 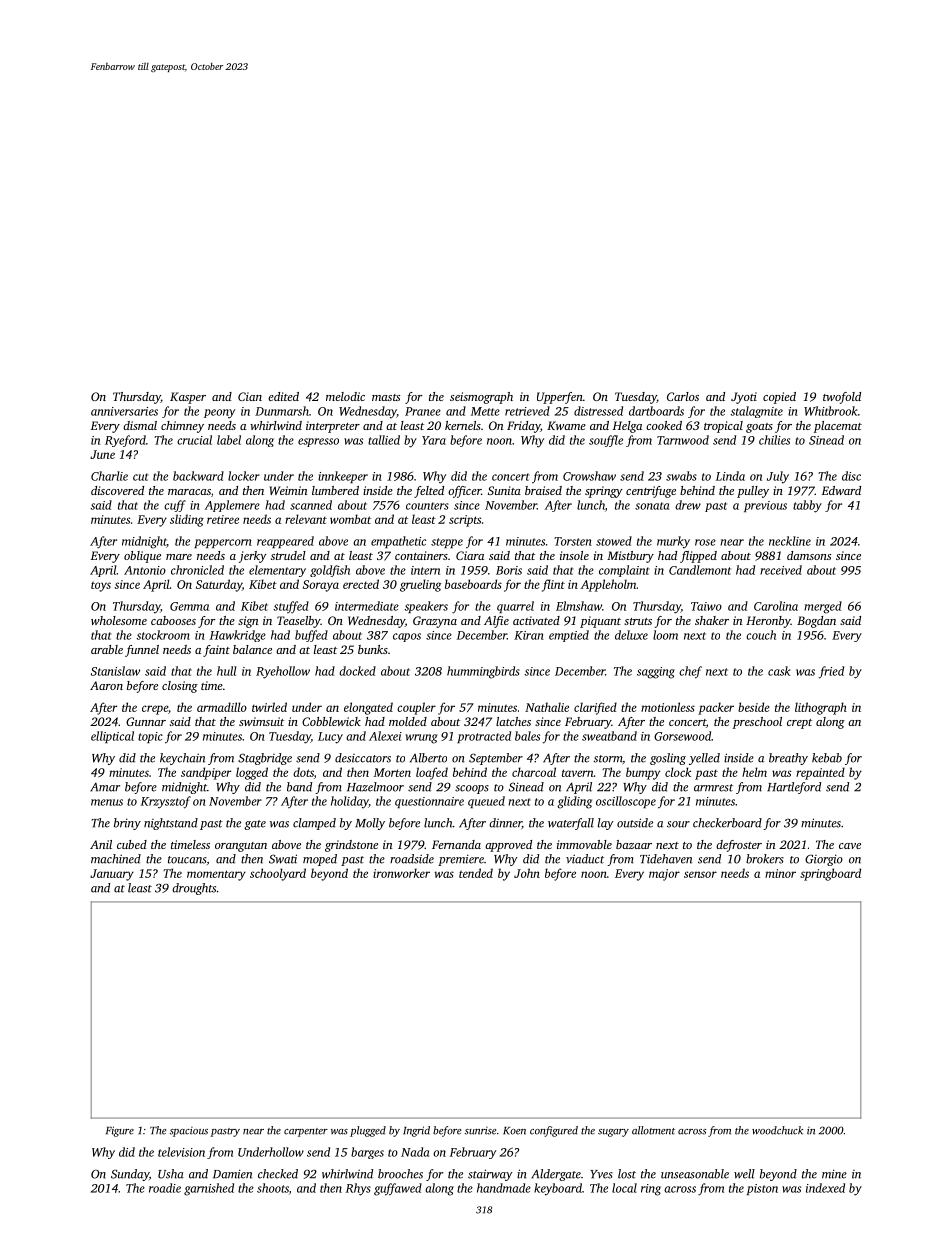 I want to click on Swati, so click(x=283, y=859).
